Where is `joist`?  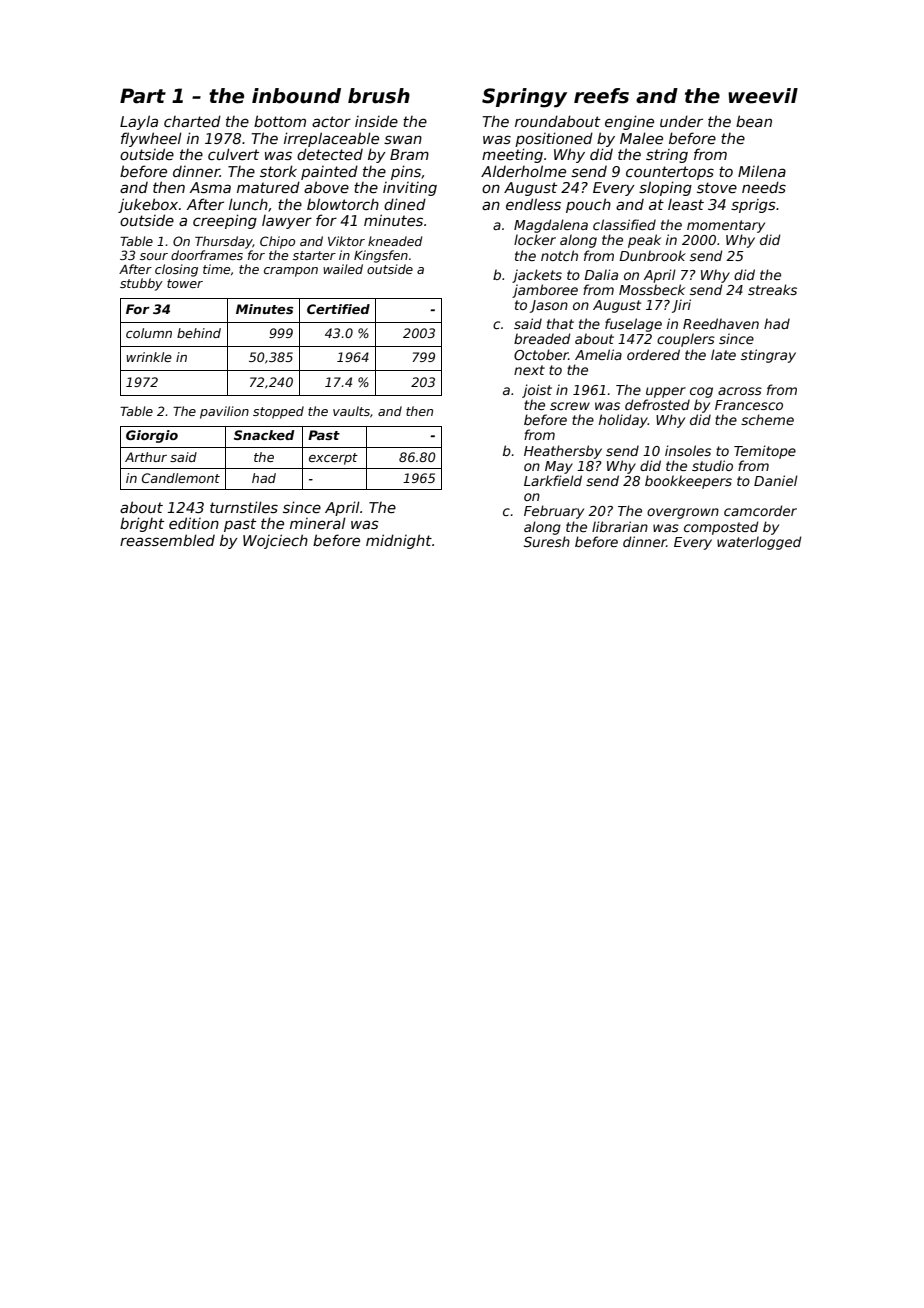
joist is located at coordinates (537, 391).
